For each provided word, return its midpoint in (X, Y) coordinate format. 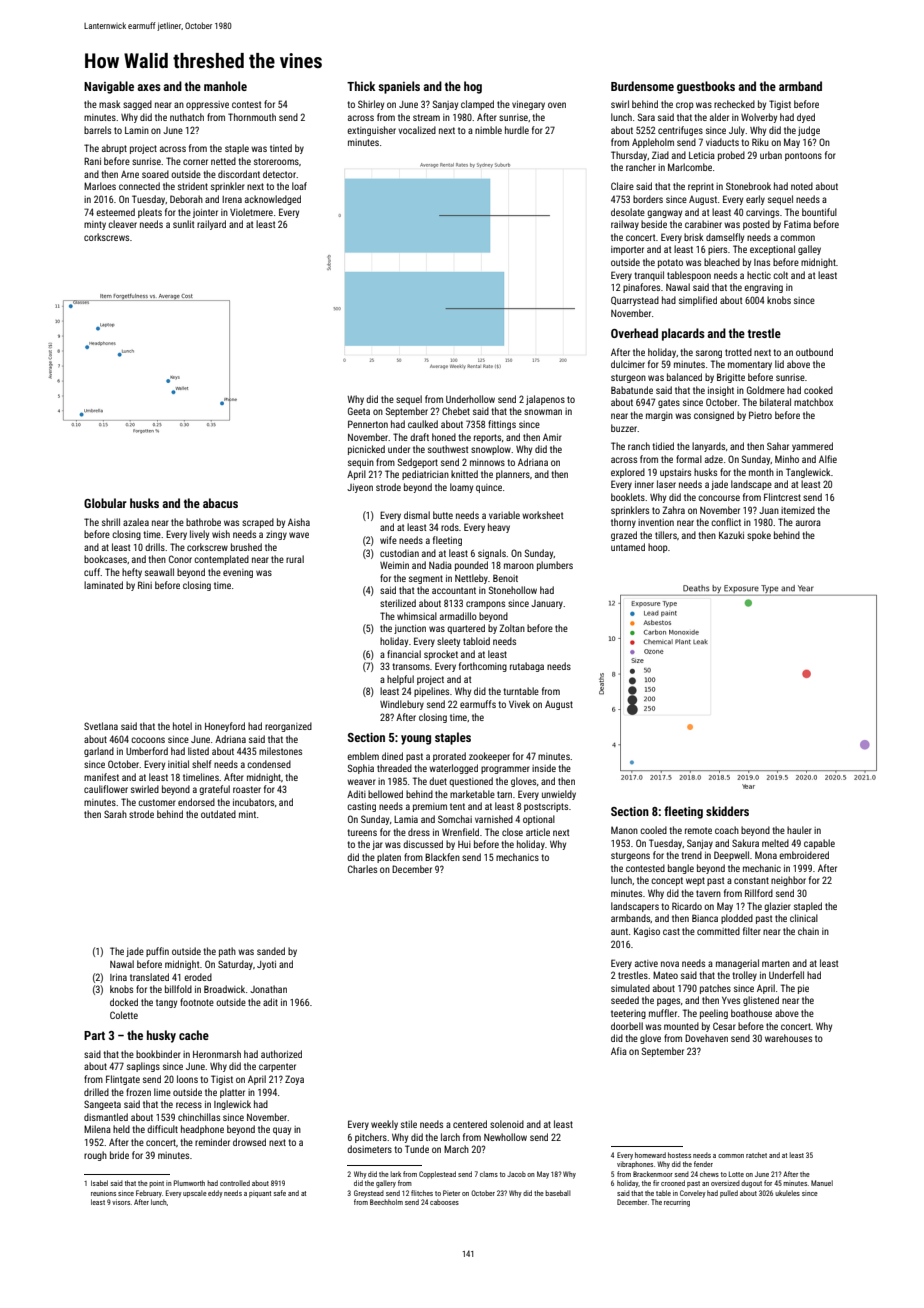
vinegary (528, 105)
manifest (101, 777)
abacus (220, 503)
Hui (464, 844)
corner (195, 162)
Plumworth (189, 1183)
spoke (759, 536)
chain (808, 931)
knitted (464, 474)
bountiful (819, 212)
